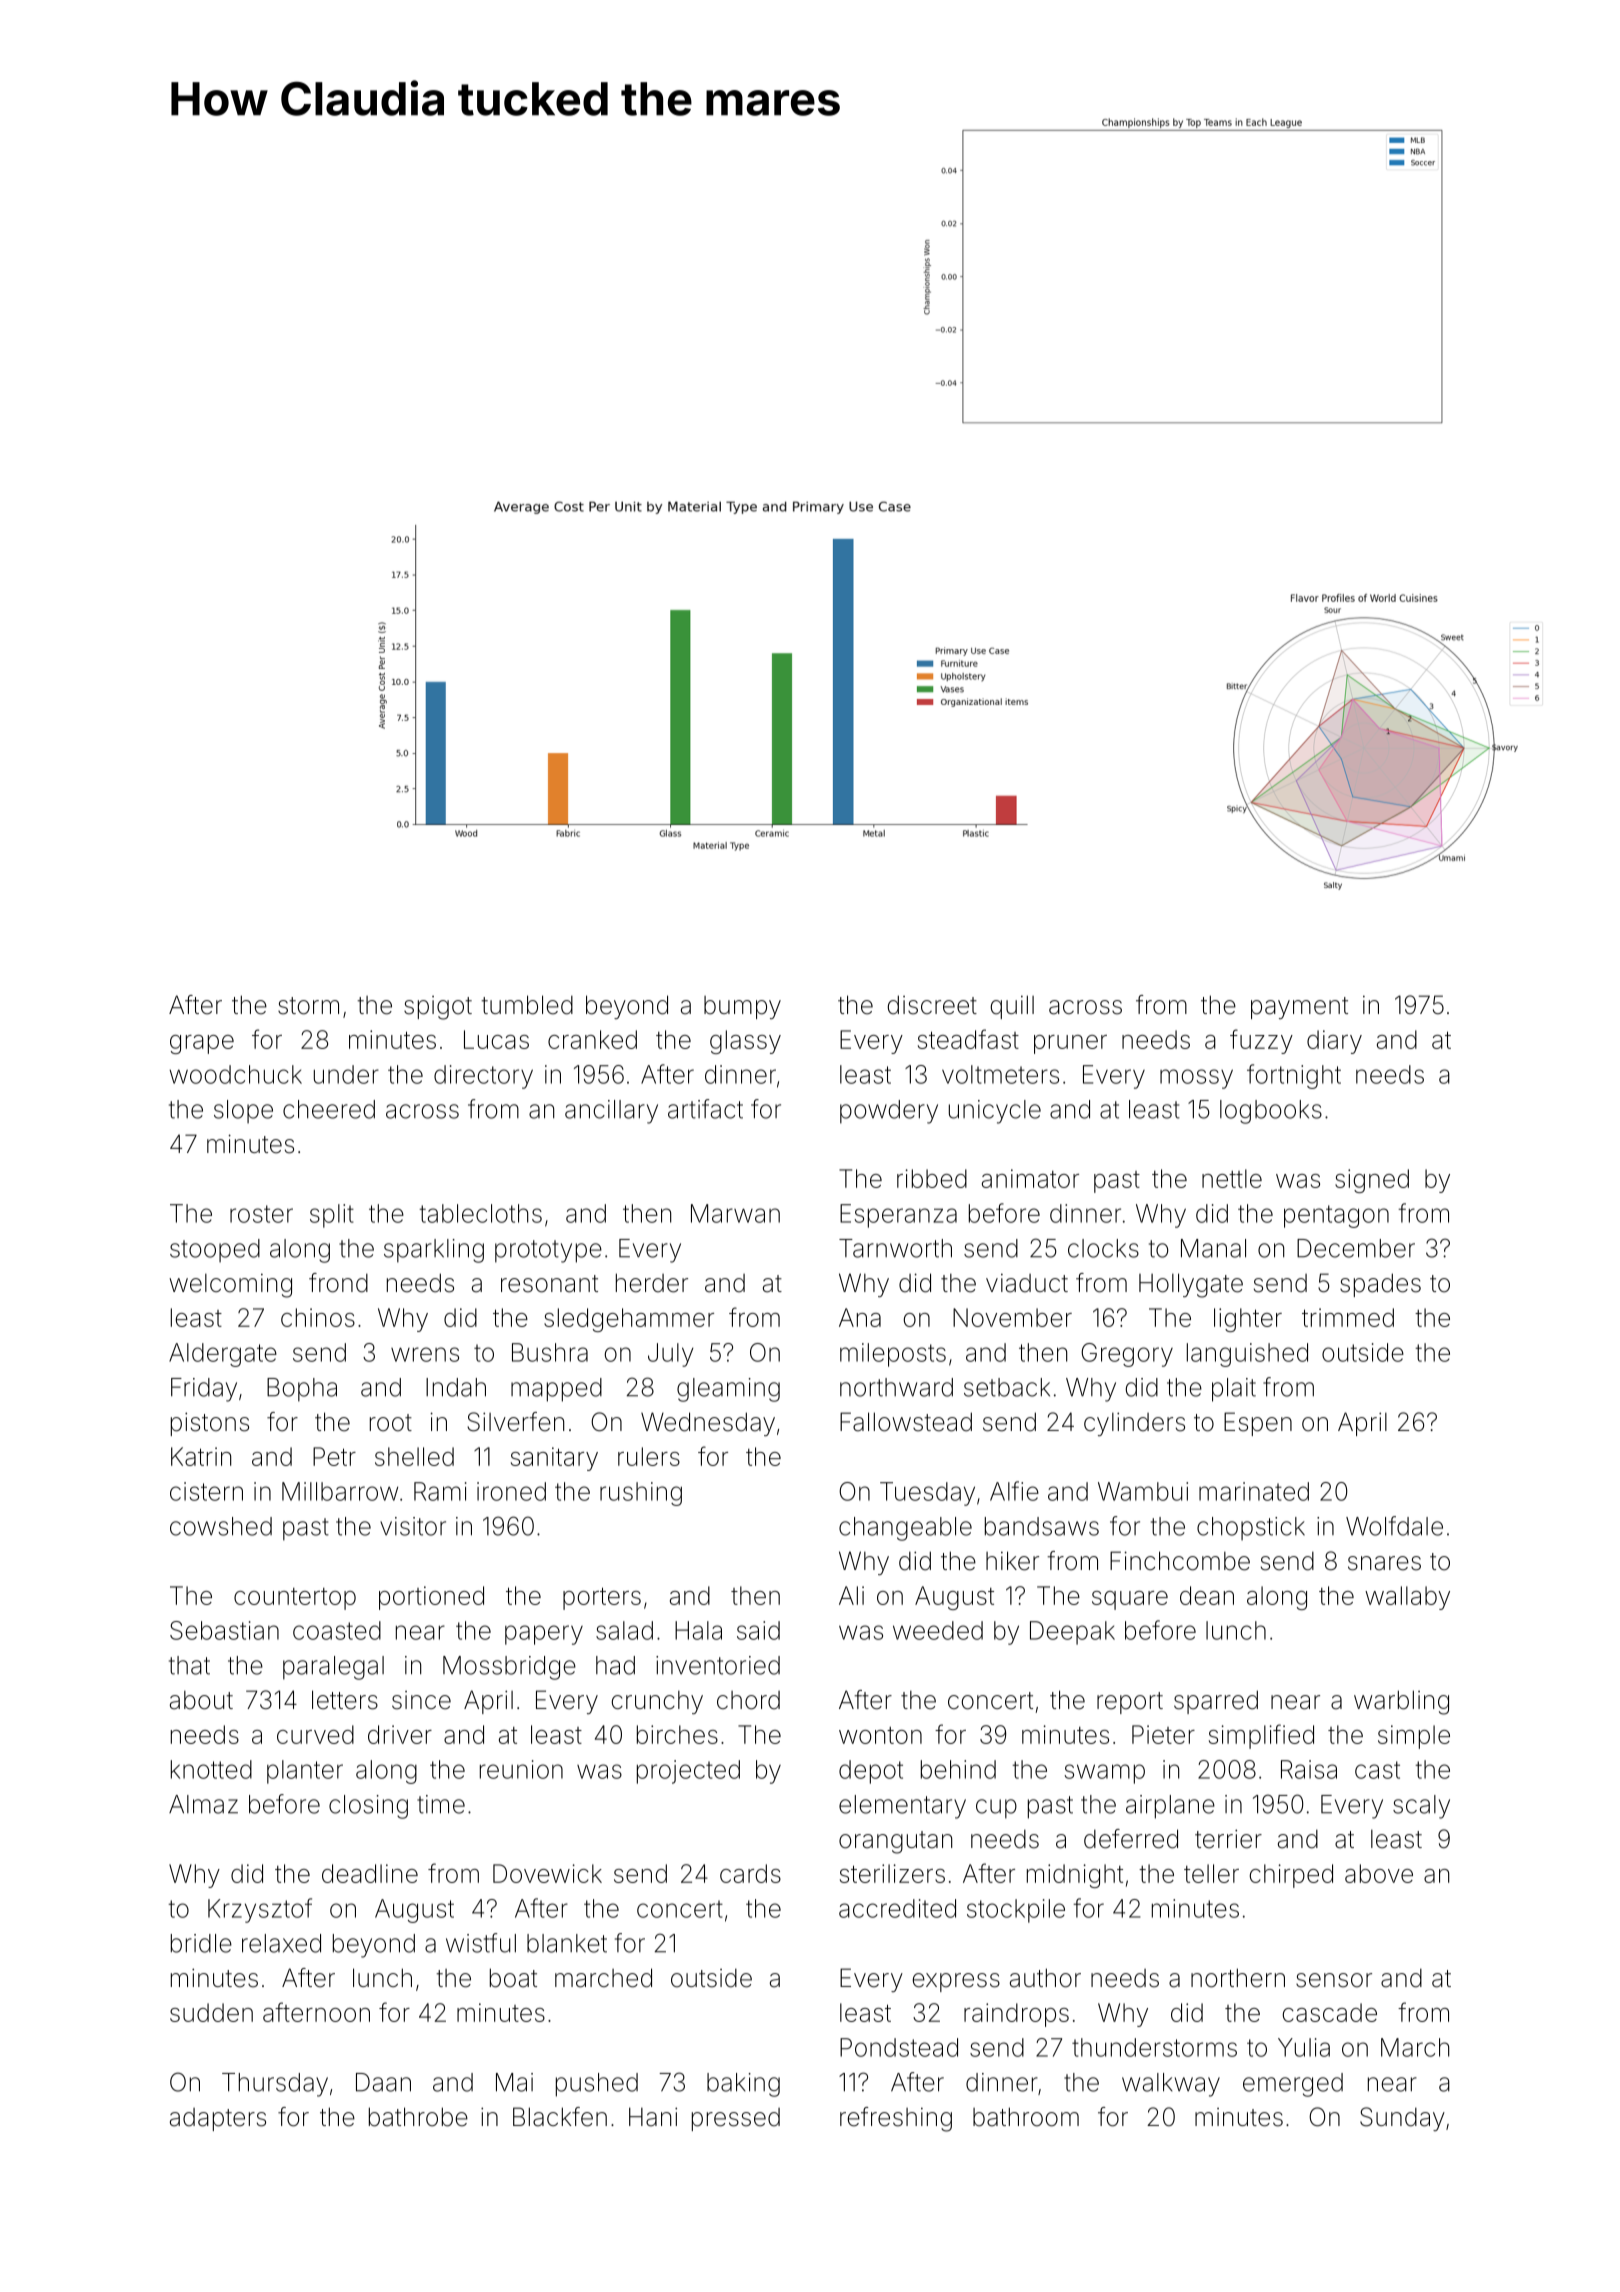 This document has height=2292, width=1620. Describe the element at coordinates (602, 1598) in the document. I see `porters` at that location.
